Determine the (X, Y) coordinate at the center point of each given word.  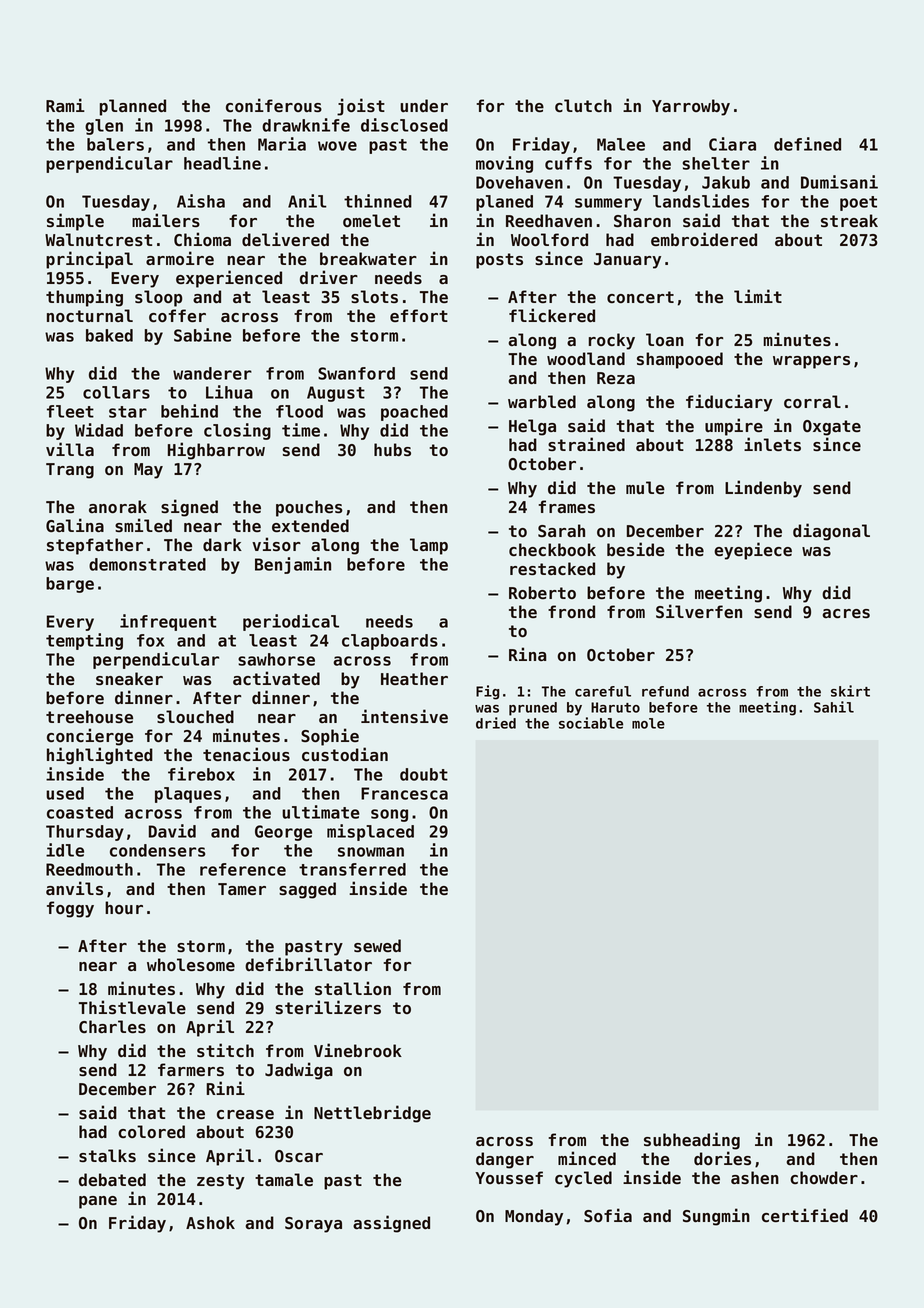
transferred (352, 869)
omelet (371, 220)
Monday (534, 1217)
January (627, 261)
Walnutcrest (98, 240)
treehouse (89, 716)
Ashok (210, 1222)
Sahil (834, 707)
